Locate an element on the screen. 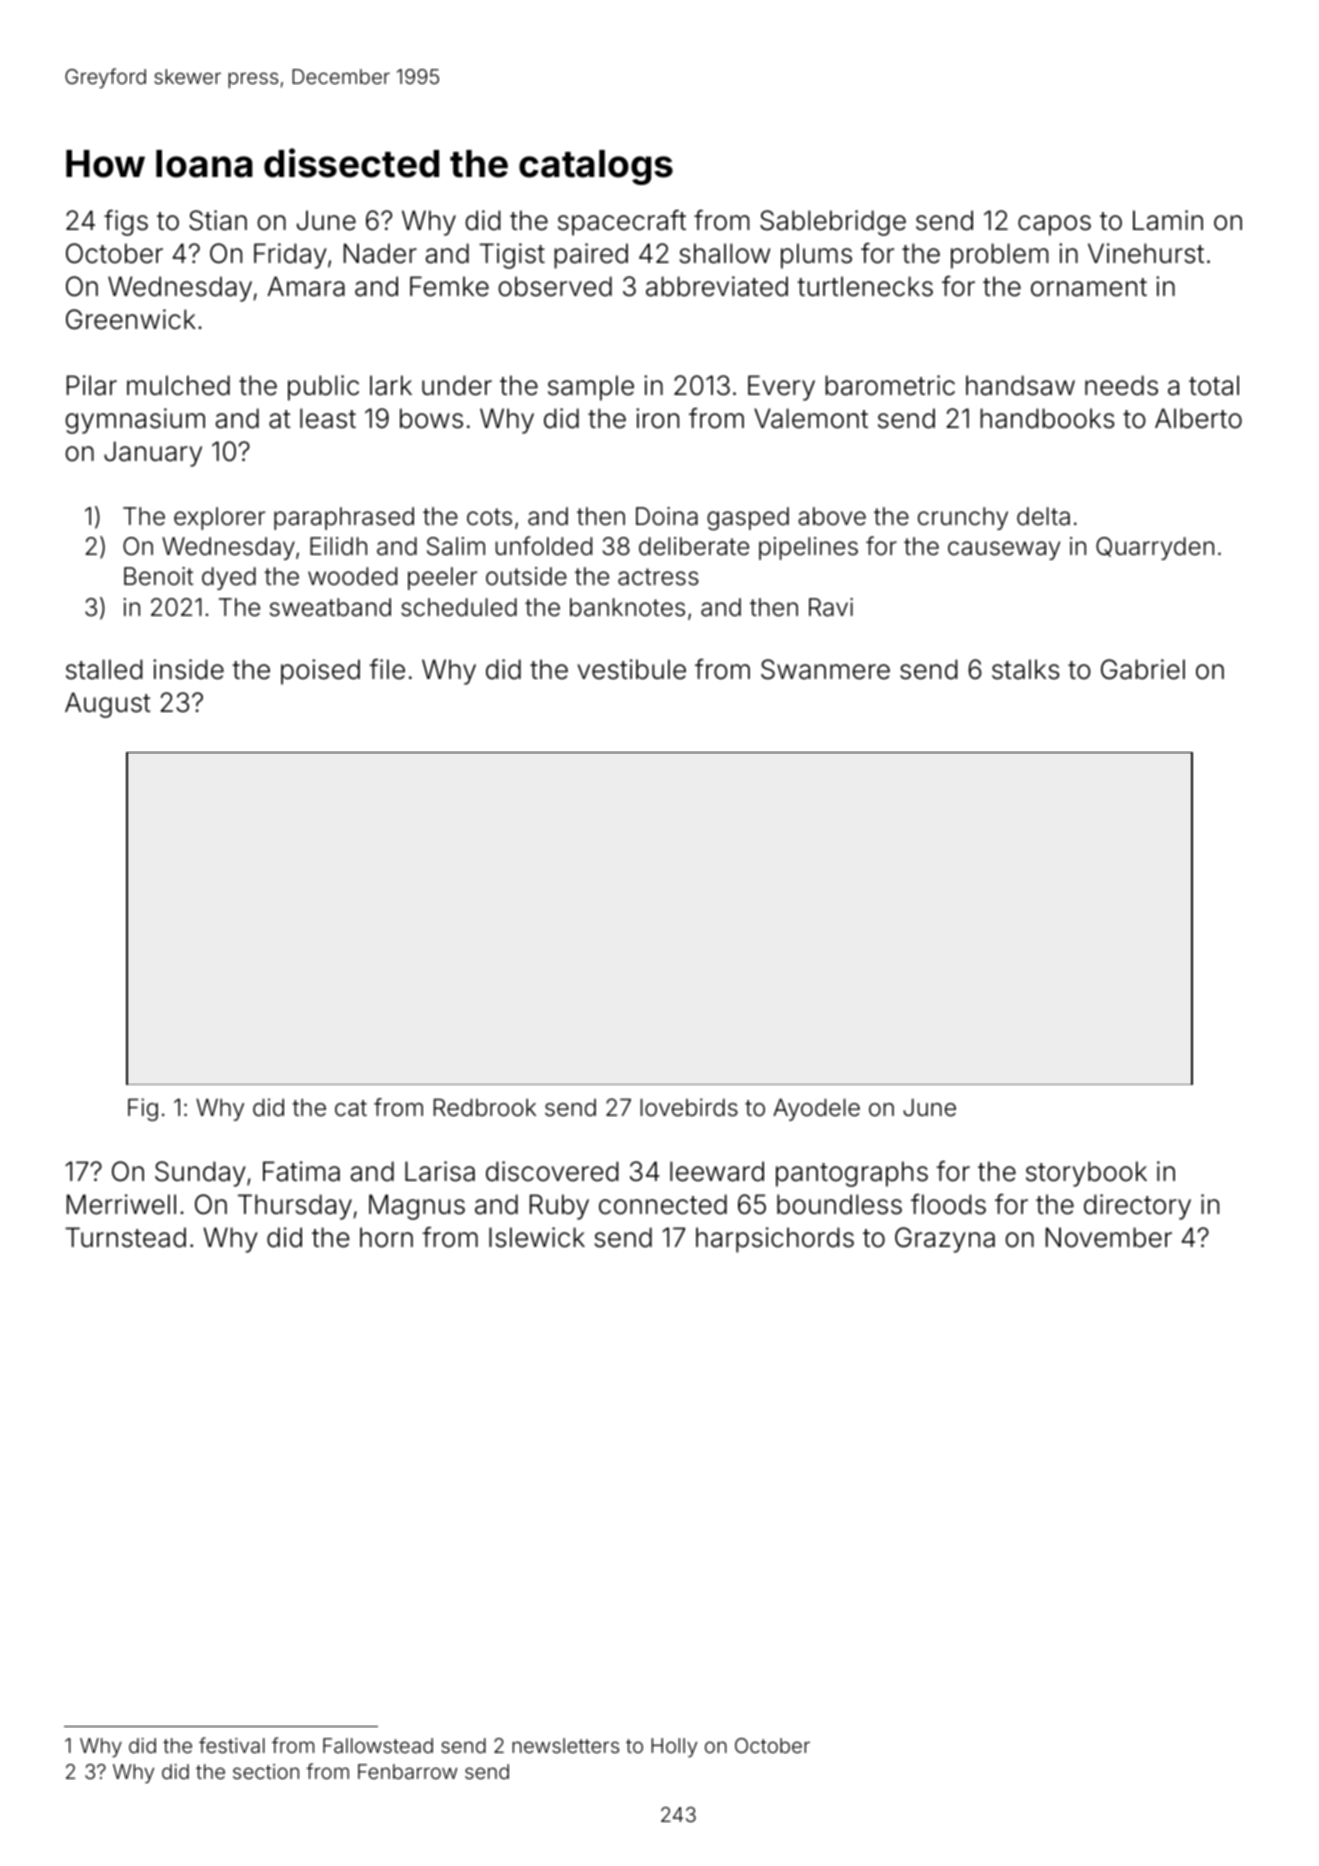 The width and height of the screenshot is (1319, 1866). August is located at coordinates (108, 705).
